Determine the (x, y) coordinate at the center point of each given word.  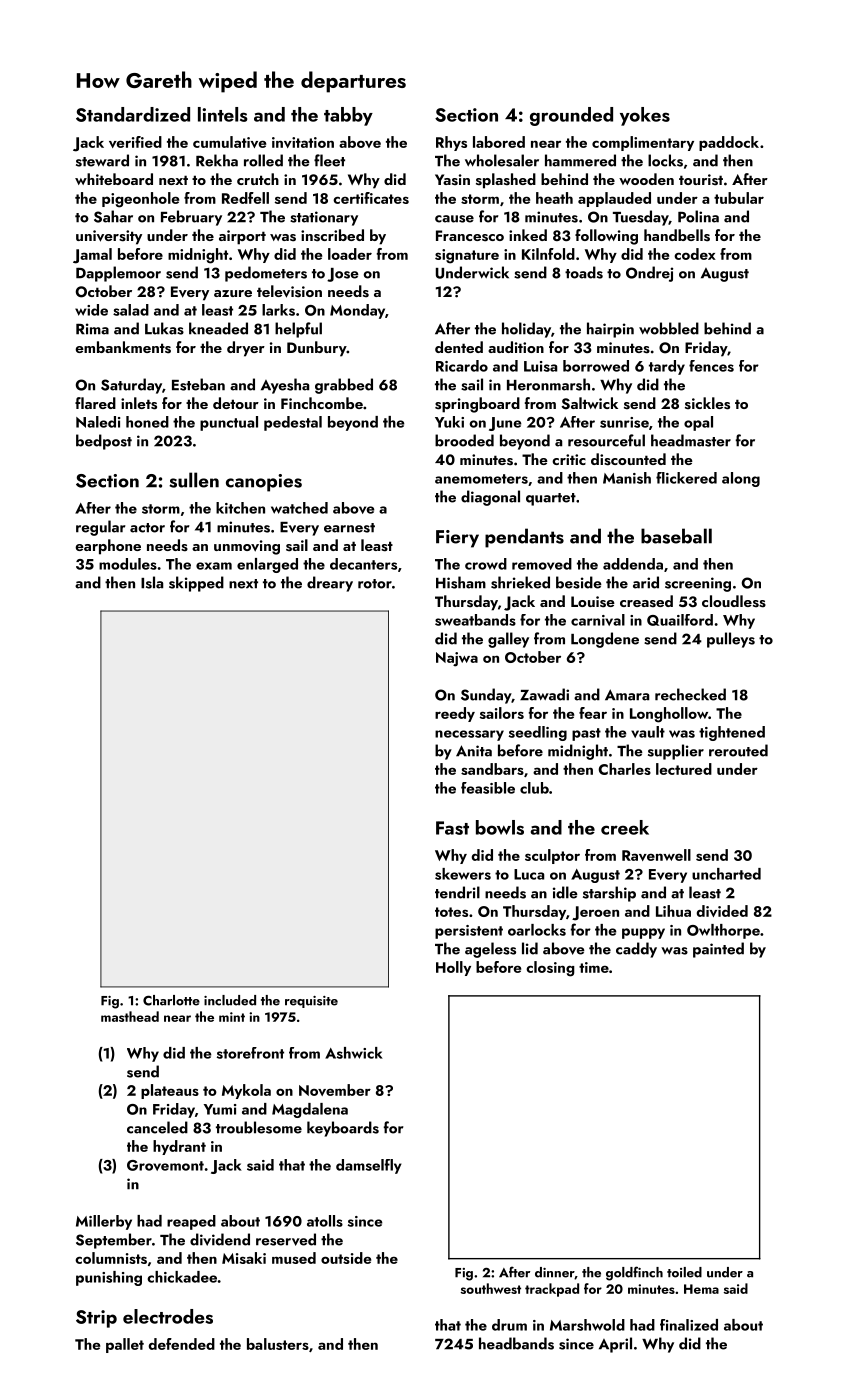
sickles (707, 403)
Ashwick (354, 1053)
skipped (196, 584)
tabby (348, 116)
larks (278, 310)
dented (459, 347)
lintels (223, 114)
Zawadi (544, 694)
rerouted (738, 750)
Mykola (246, 1091)
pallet (125, 1345)
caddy (636, 950)
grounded (571, 116)
